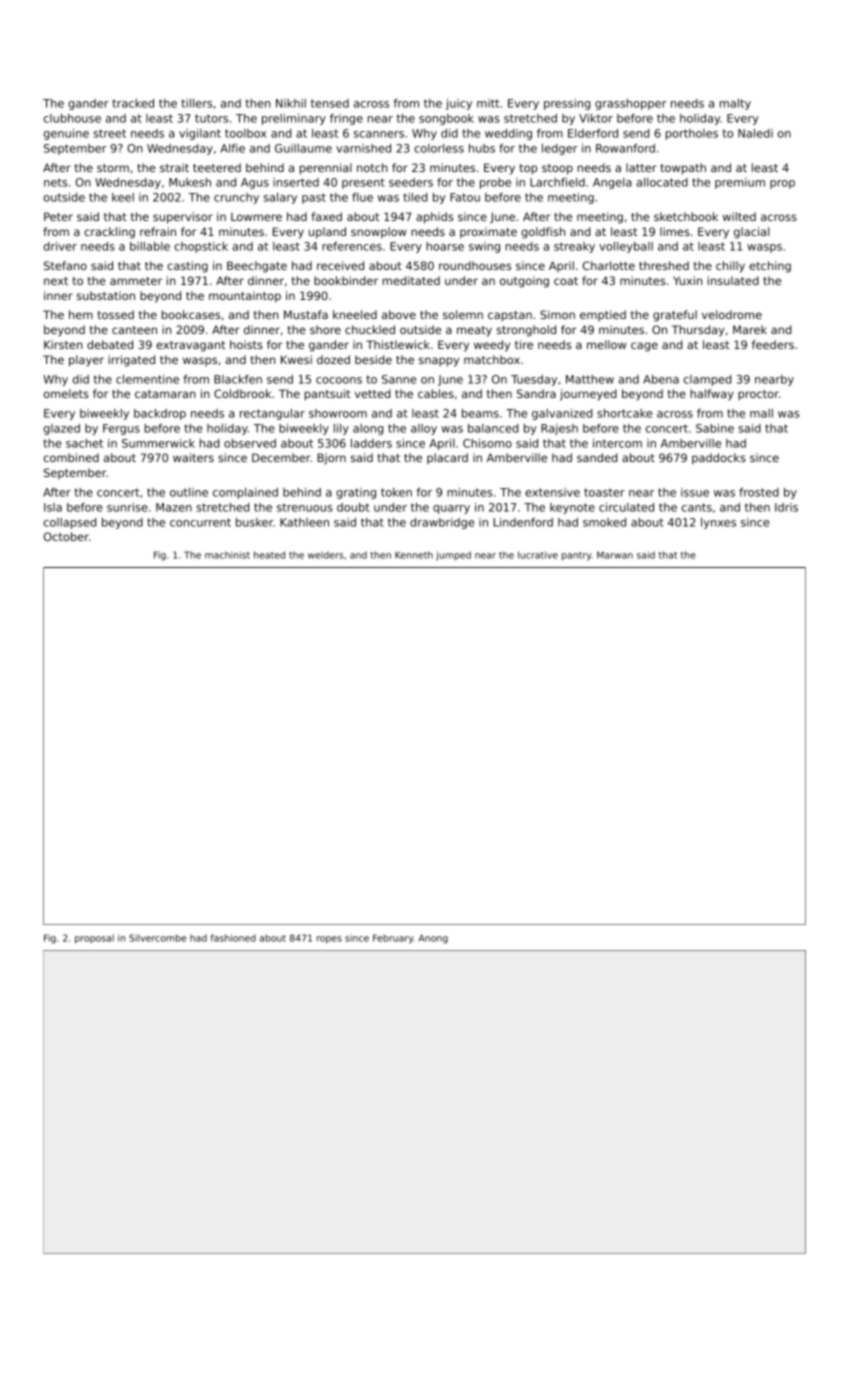 Image resolution: width=849 pixels, height=1400 pixels. I want to click on Anong, so click(433, 939).
